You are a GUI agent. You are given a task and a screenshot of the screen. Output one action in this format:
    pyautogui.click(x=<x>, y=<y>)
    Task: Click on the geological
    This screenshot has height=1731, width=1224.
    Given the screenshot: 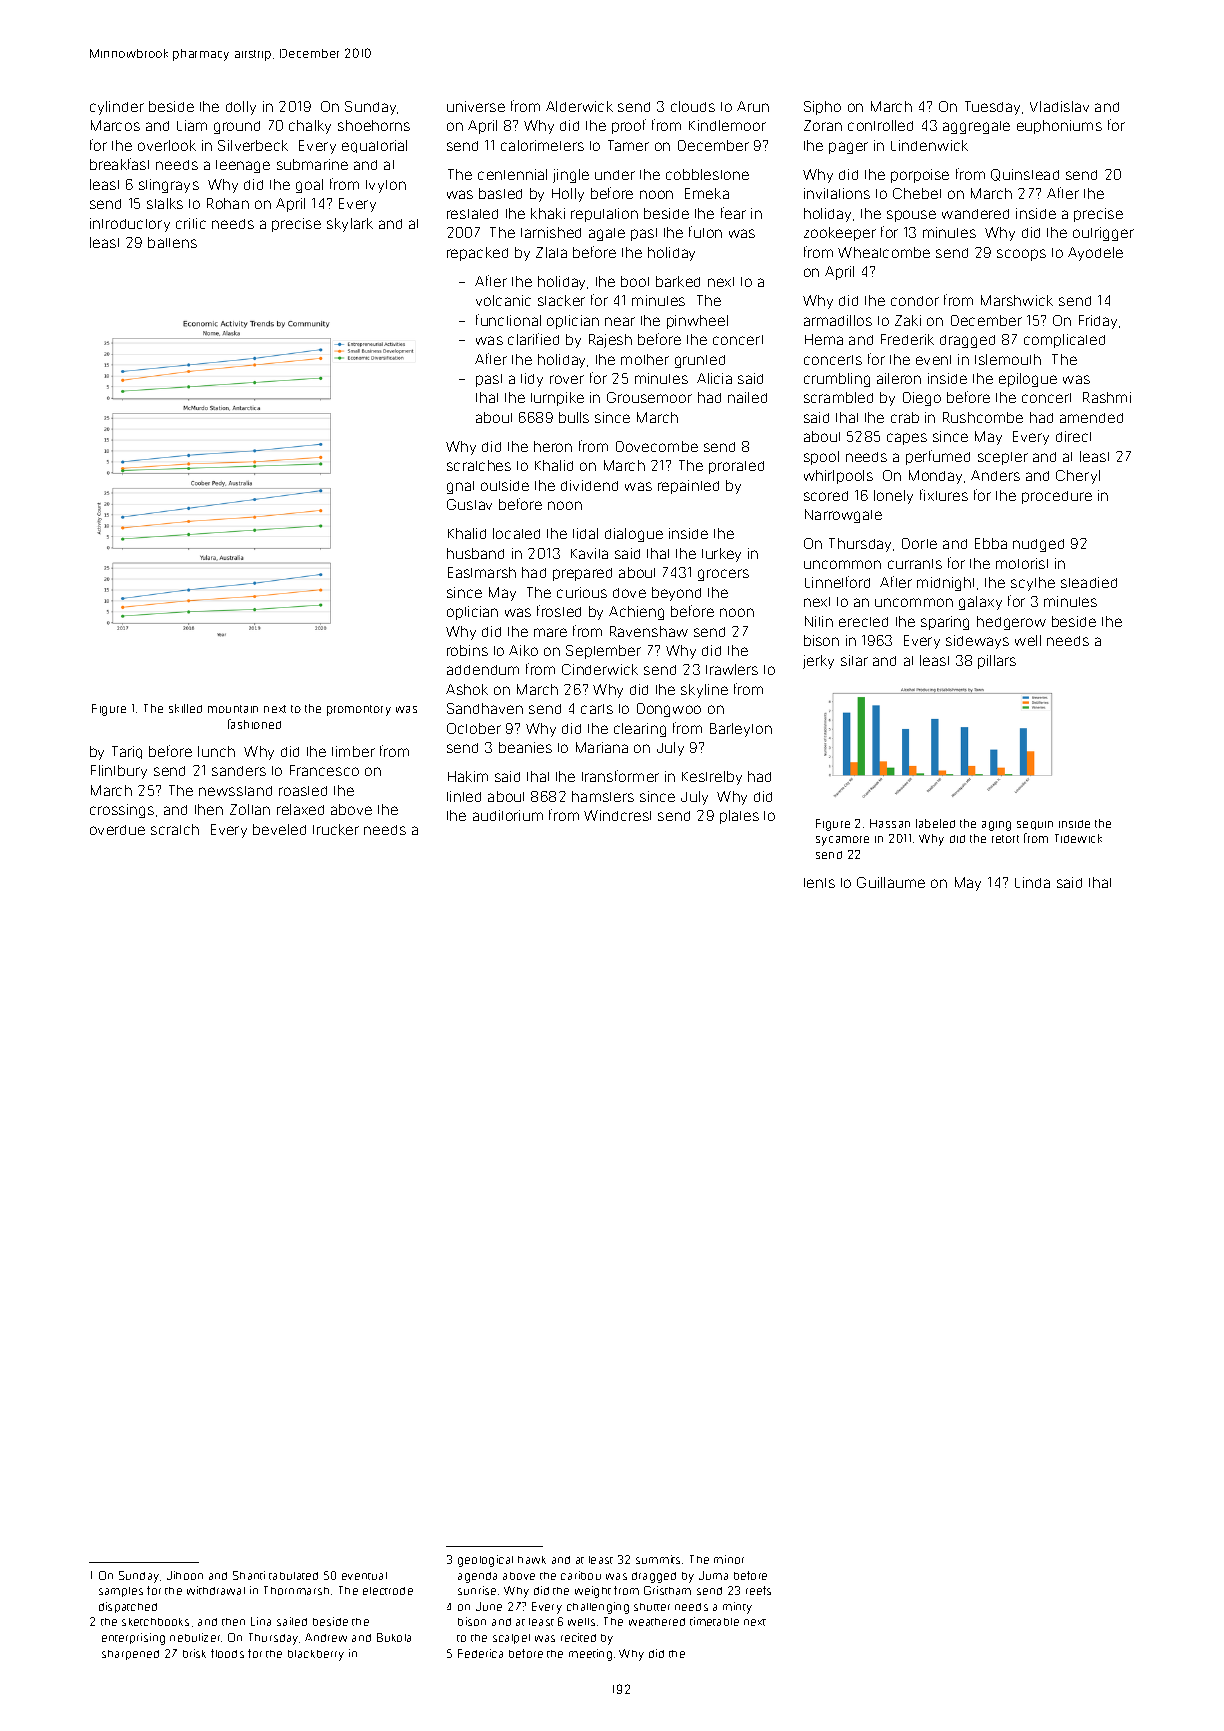 What is the action you would take?
    pyautogui.click(x=485, y=1561)
